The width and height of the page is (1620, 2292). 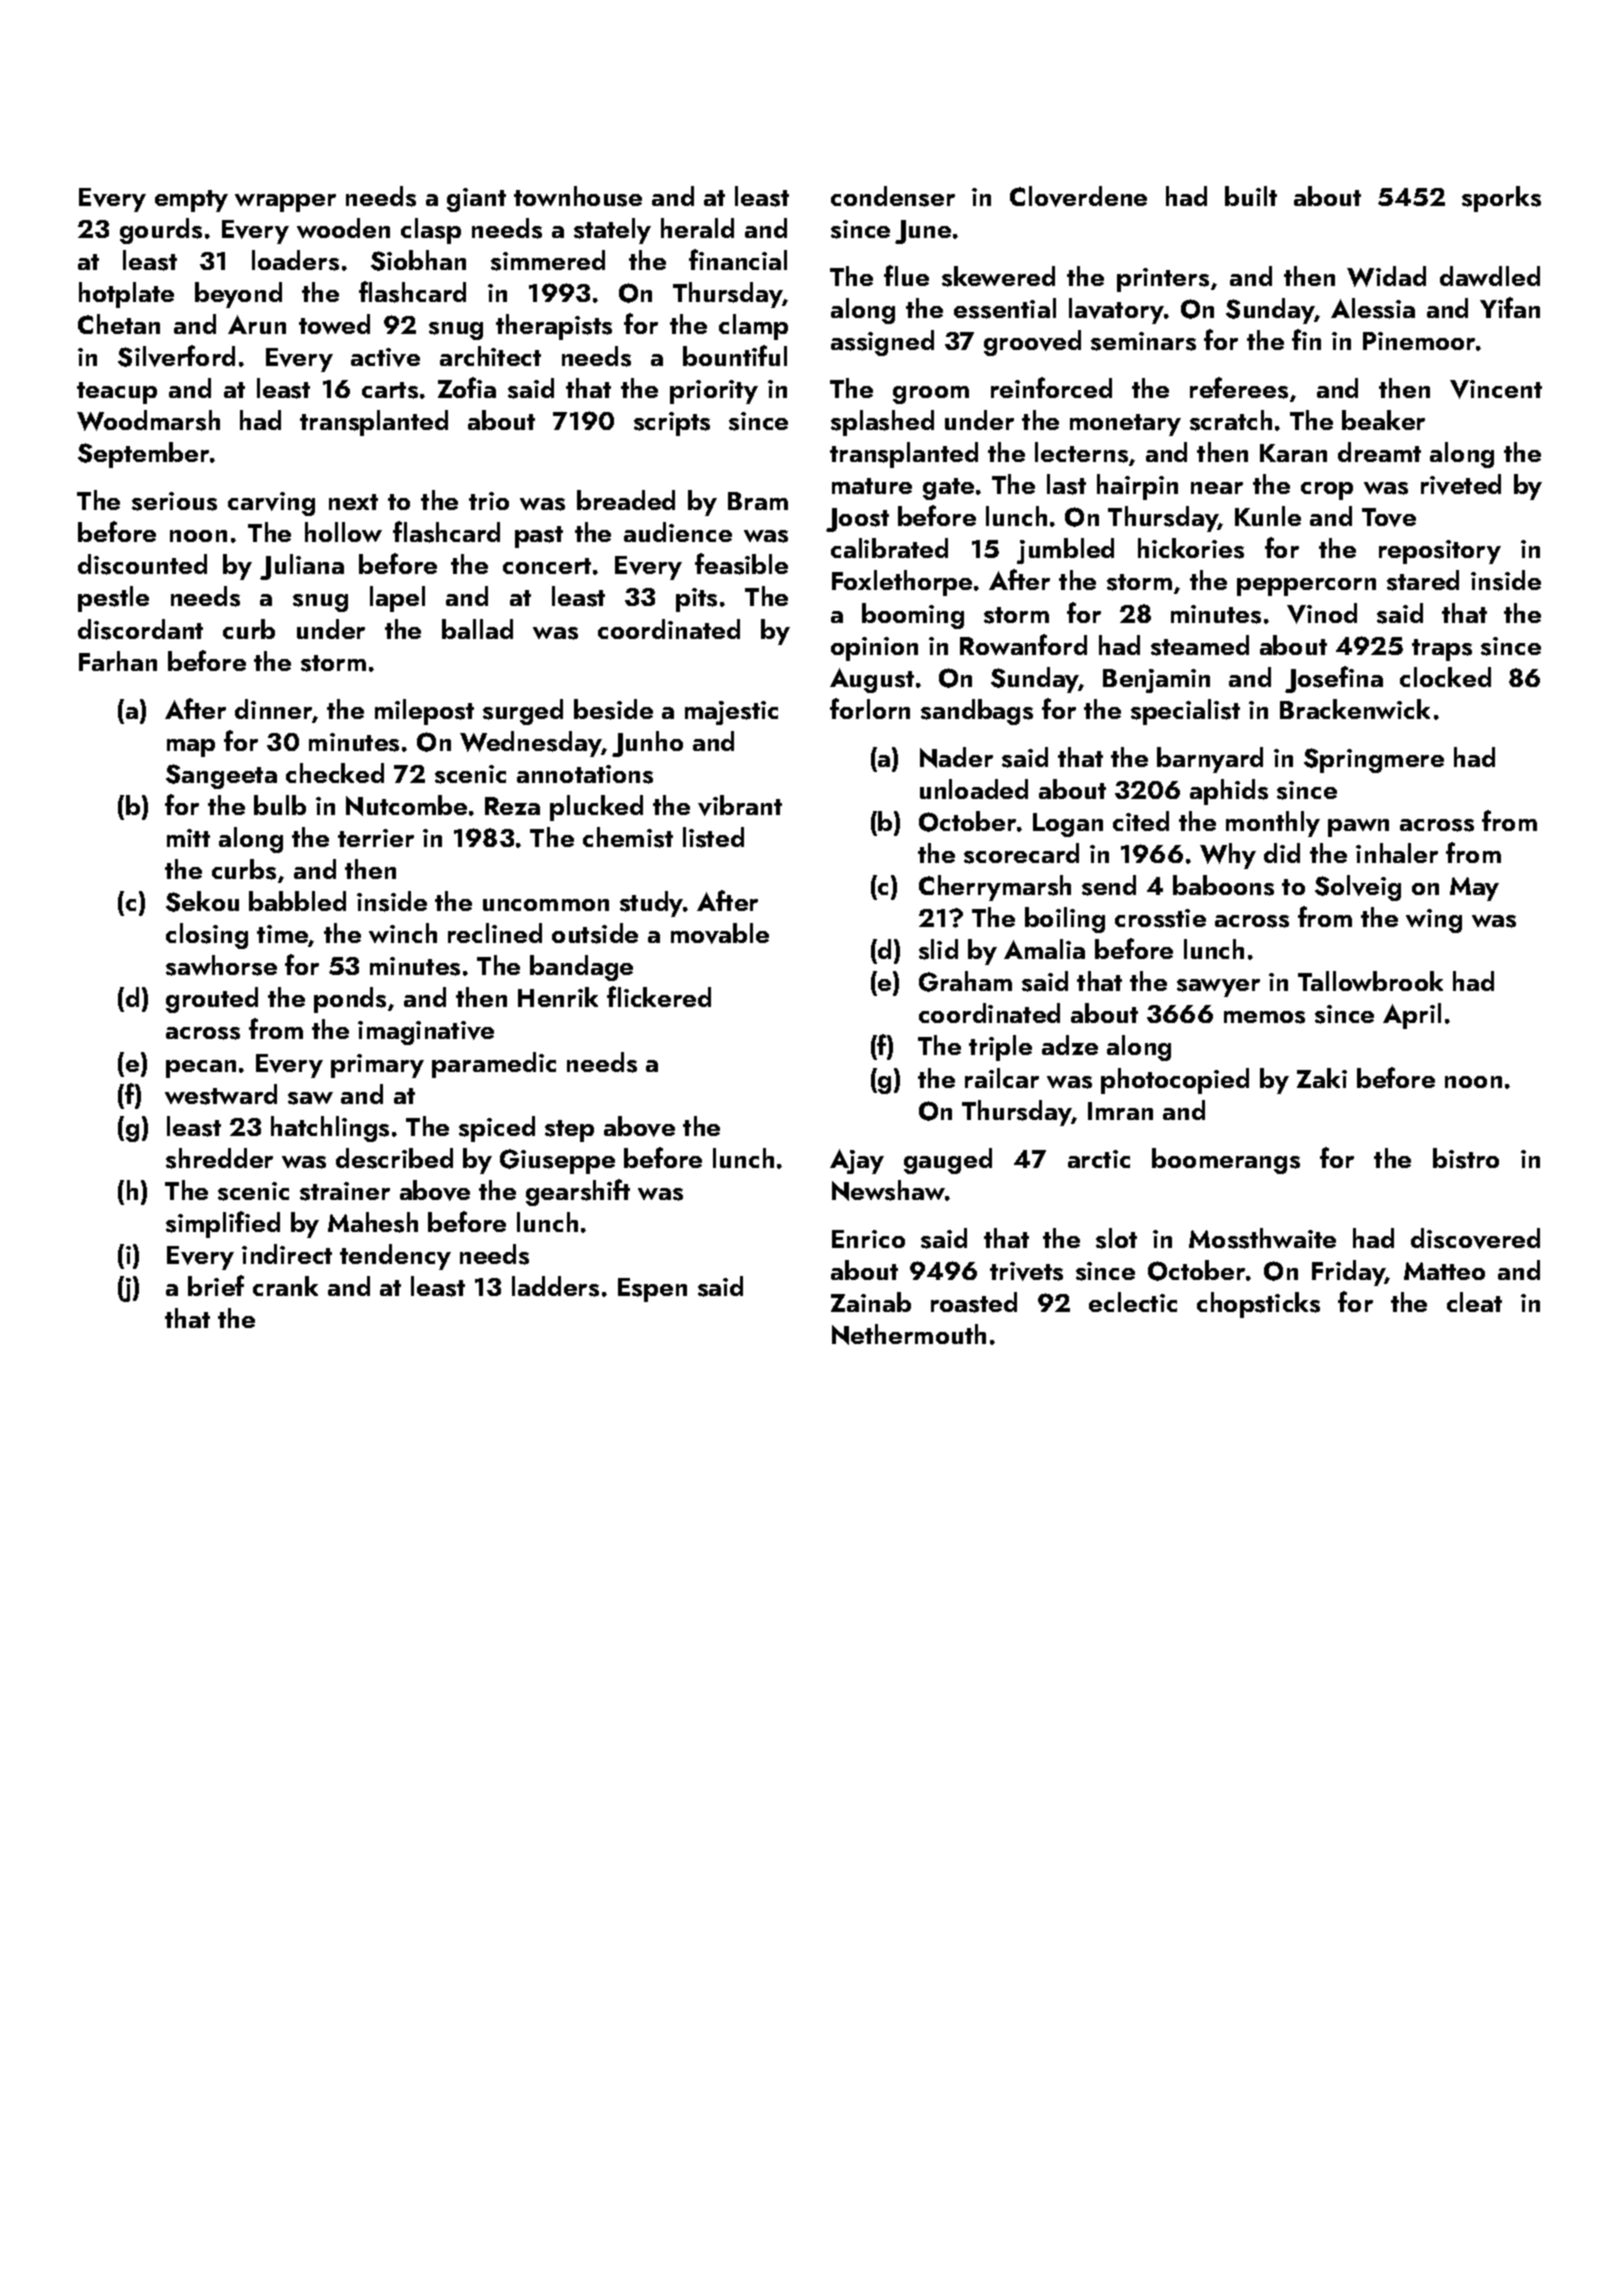 I want to click on next, so click(x=353, y=502).
